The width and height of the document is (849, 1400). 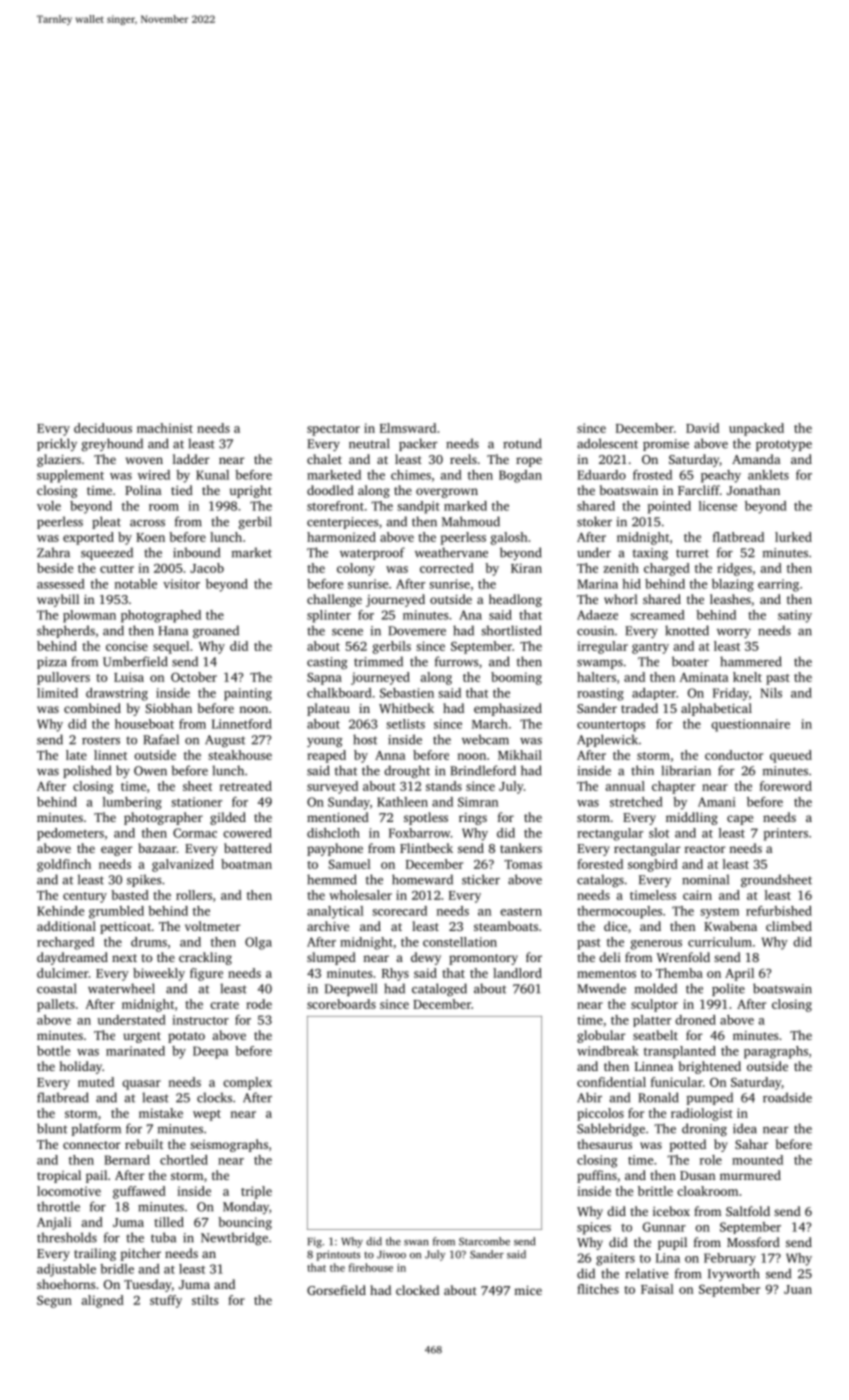 I want to click on David, so click(x=702, y=428).
